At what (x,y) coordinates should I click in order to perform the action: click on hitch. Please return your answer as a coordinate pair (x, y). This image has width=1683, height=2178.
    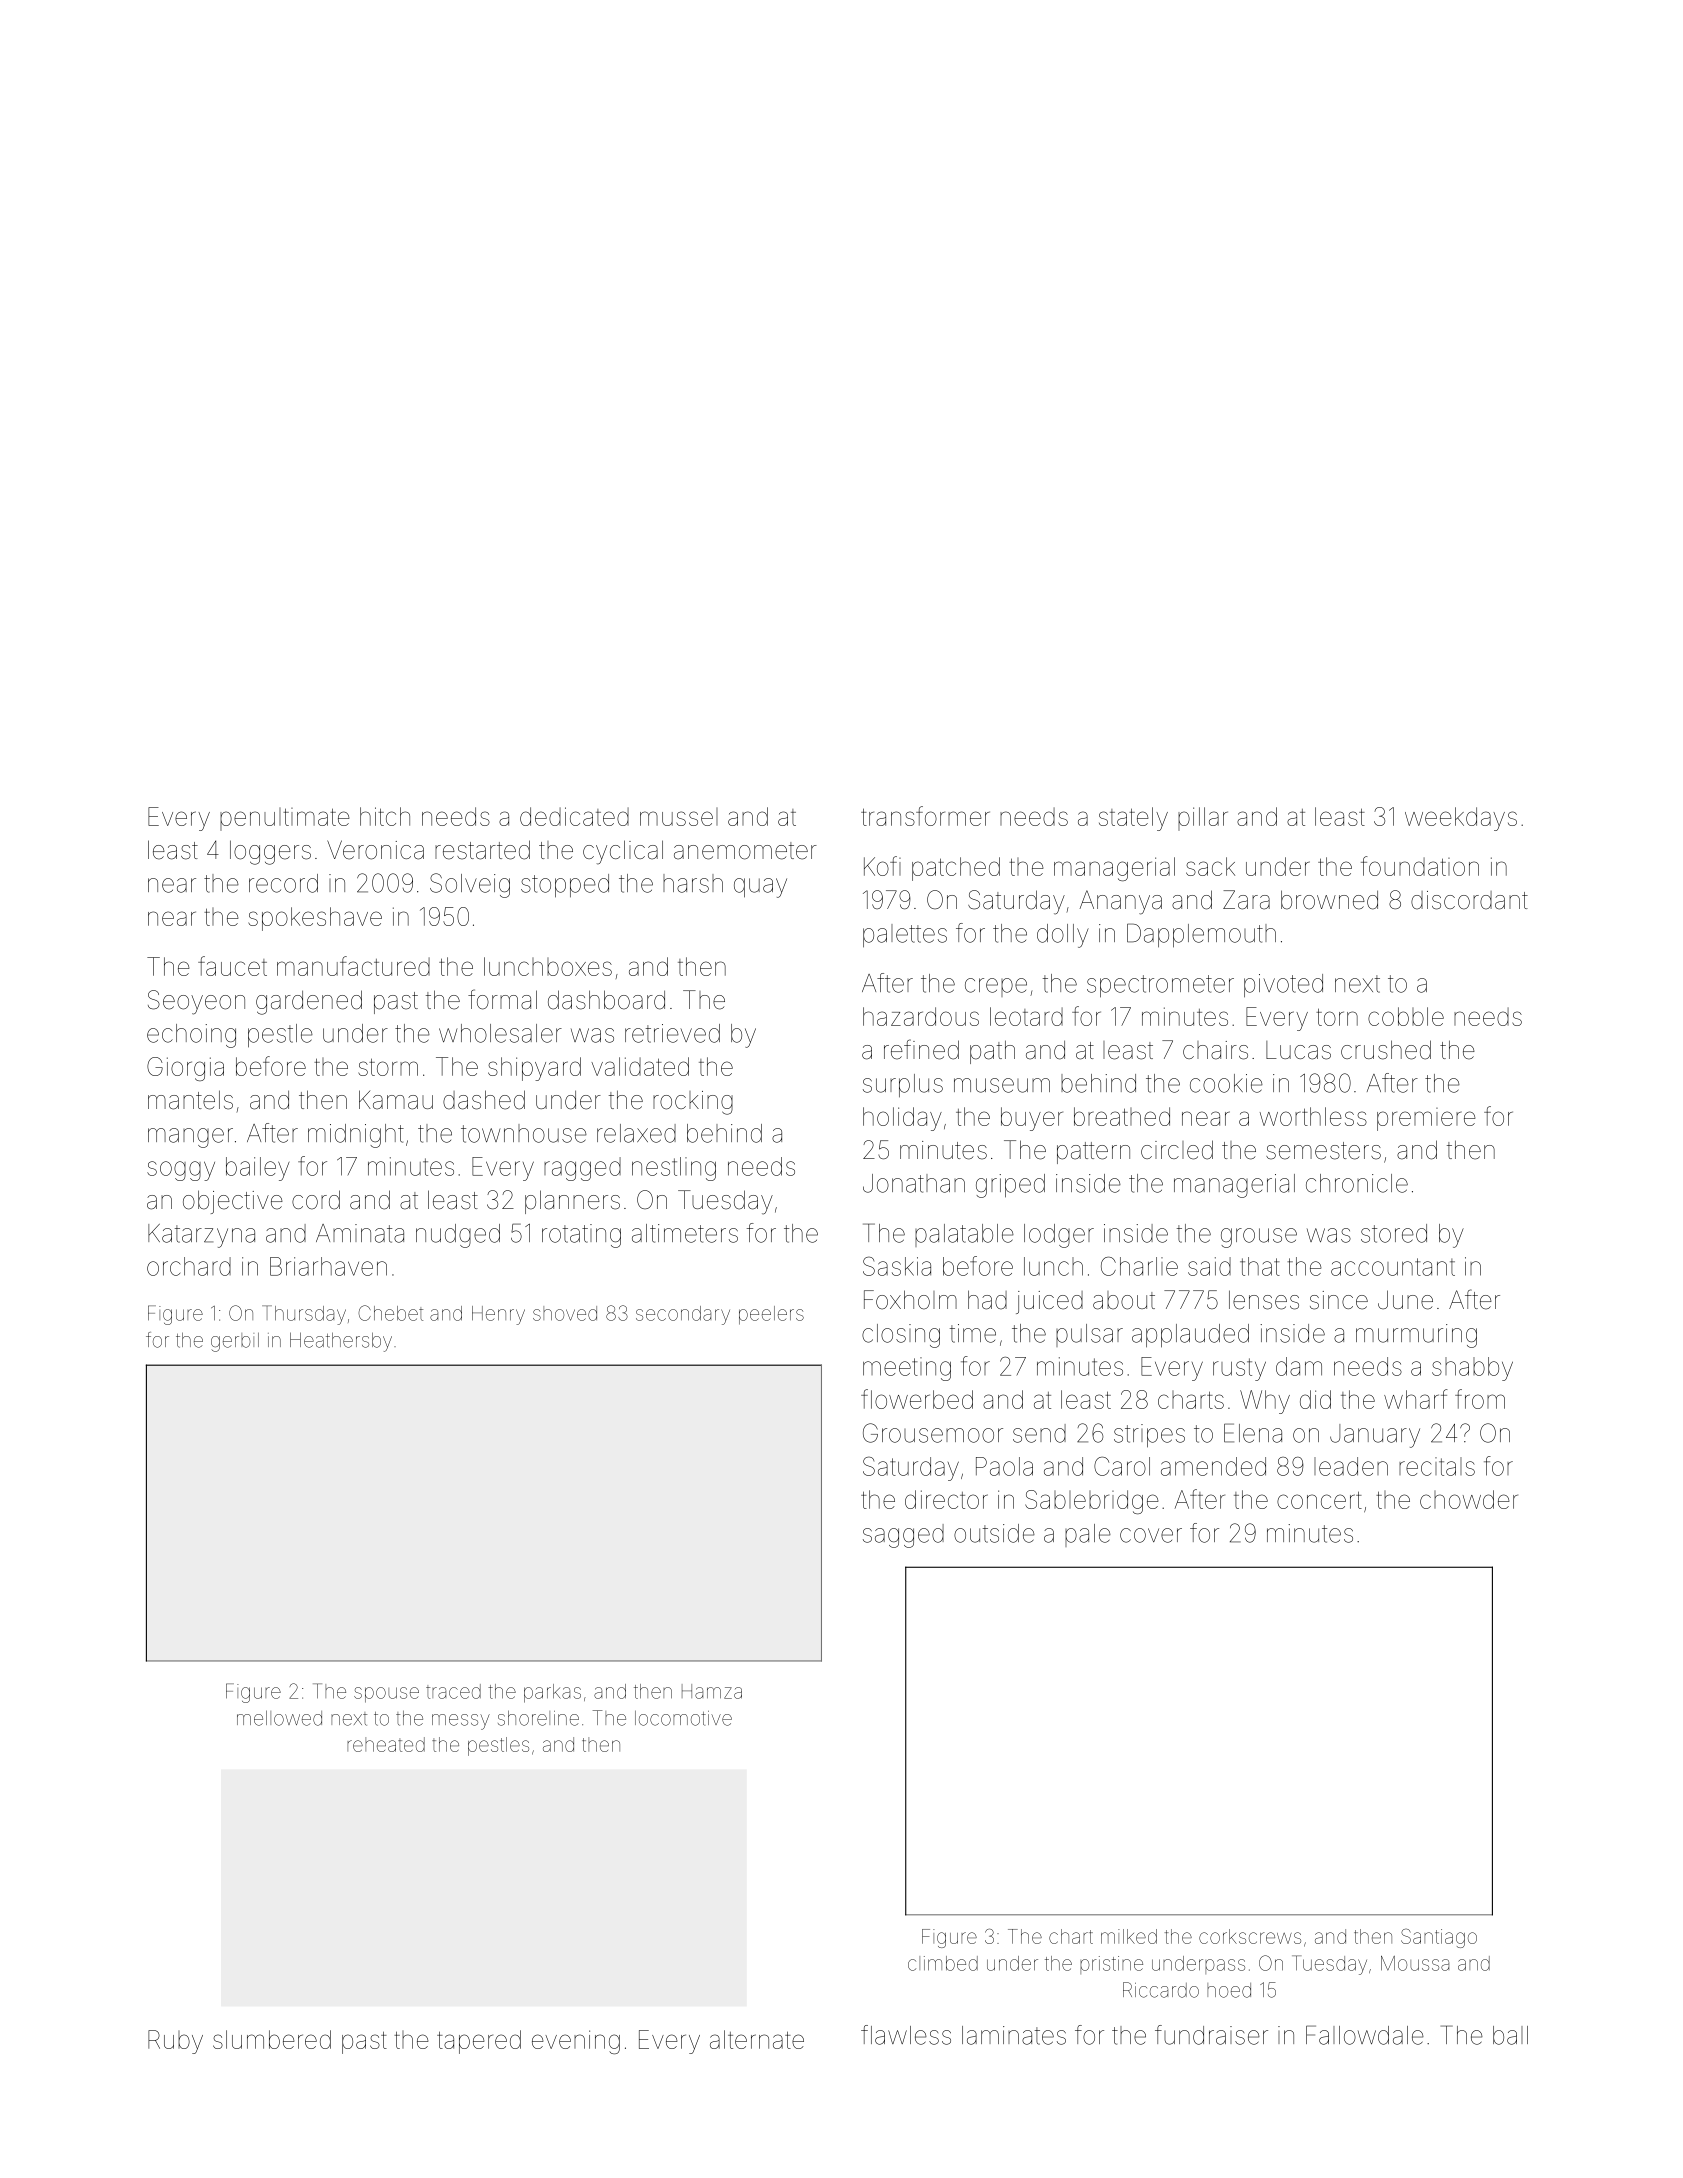
    Looking at the image, I should click on (385, 816).
